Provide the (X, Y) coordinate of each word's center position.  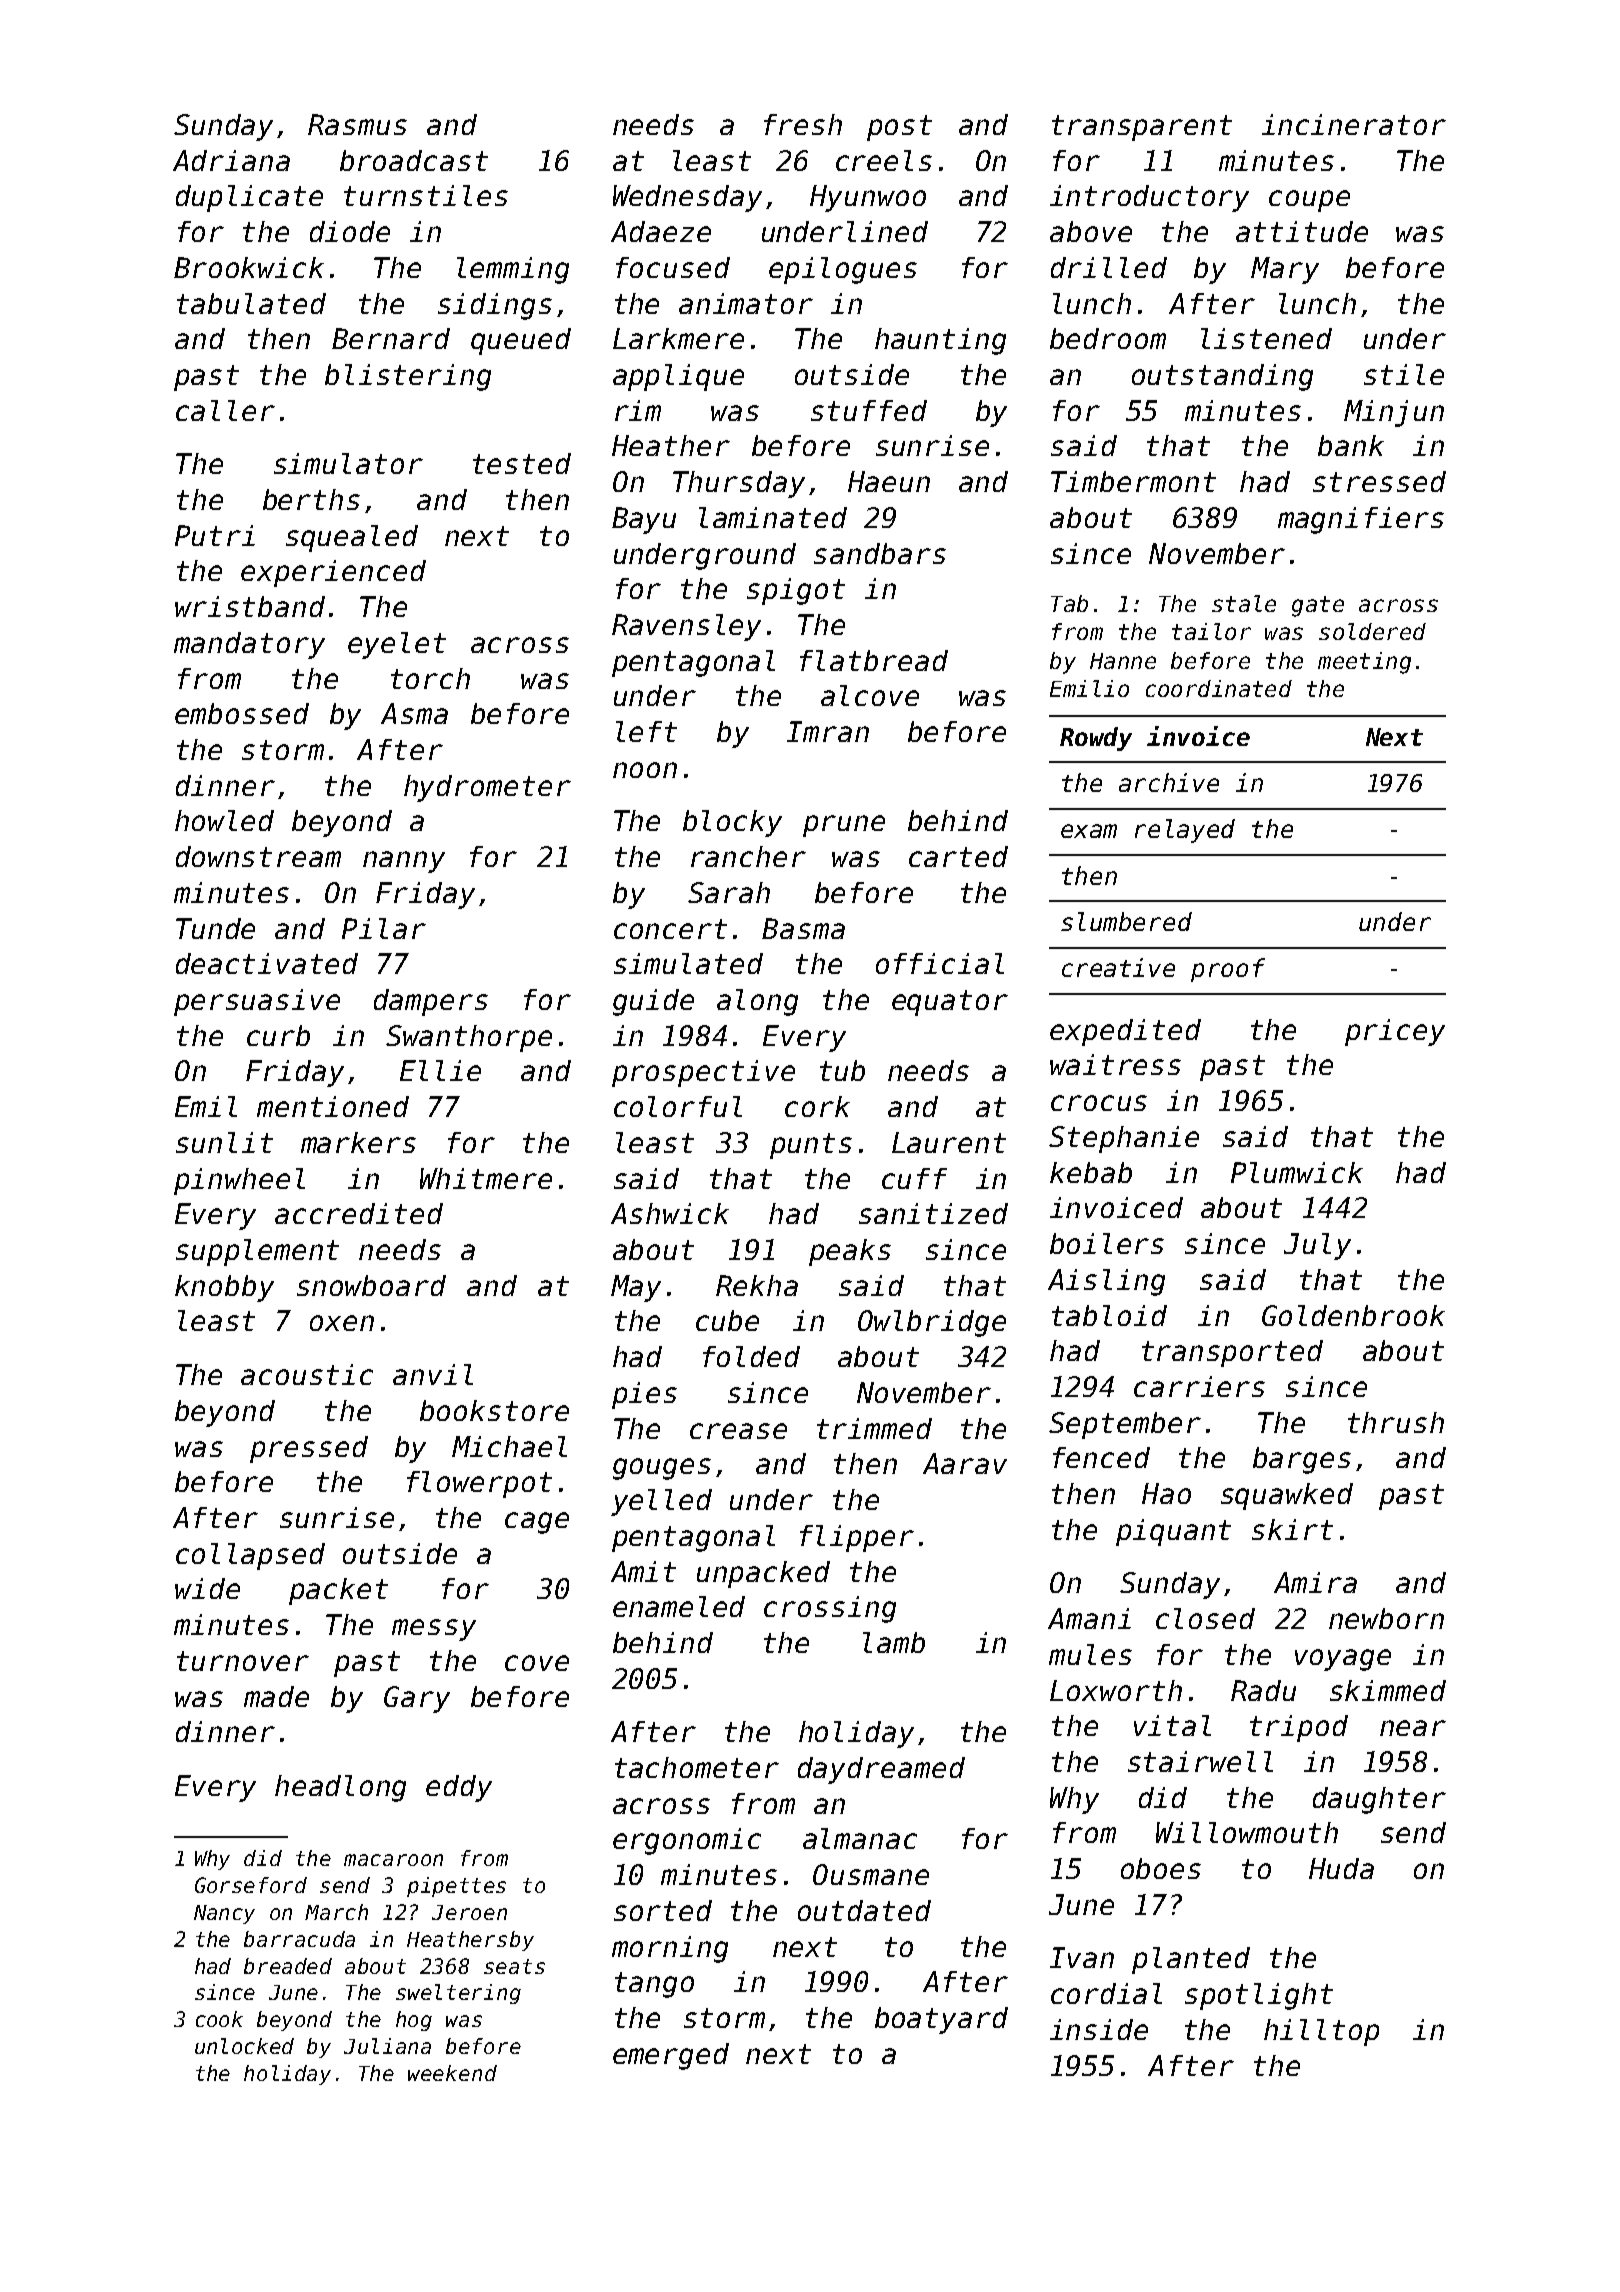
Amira (1315, 1582)
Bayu (644, 520)
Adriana (231, 160)
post (899, 128)
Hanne (1123, 661)
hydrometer (487, 788)
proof (1228, 970)
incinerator (1354, 124)
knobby (224, 1288)
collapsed (250, 1556)
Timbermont (1133, 481)
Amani (1089, 1618)
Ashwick (670, 1213)
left (646, 731)
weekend (452, 2073)
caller (225, 410)
